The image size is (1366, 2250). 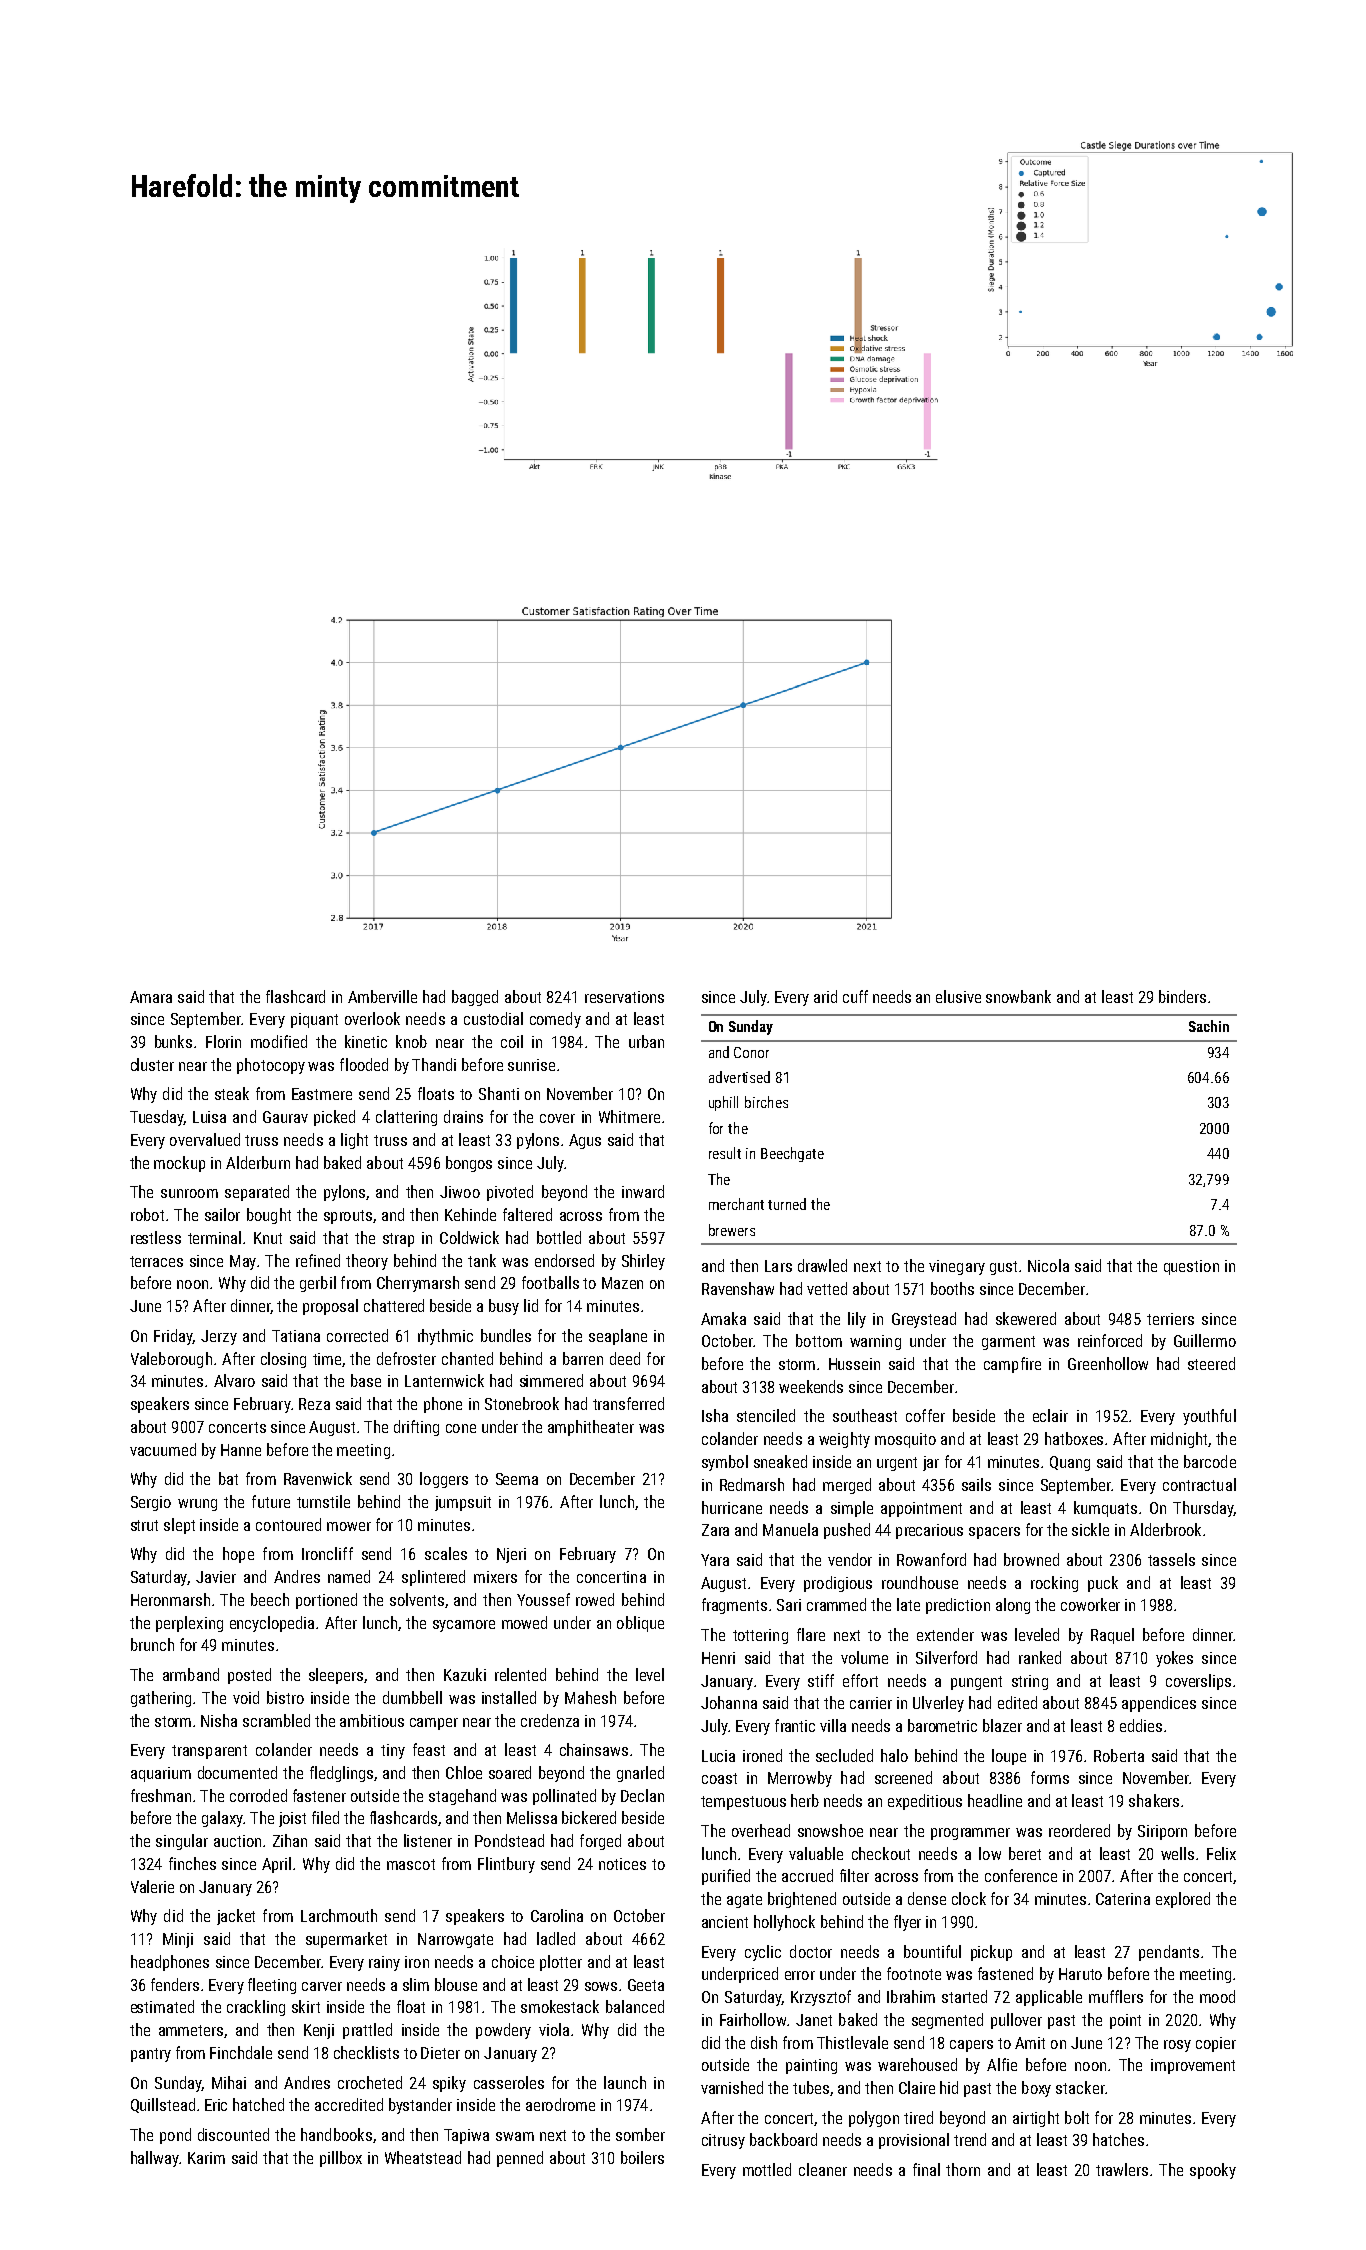 I want to click on conference, so click(x=1021, y=1875).
